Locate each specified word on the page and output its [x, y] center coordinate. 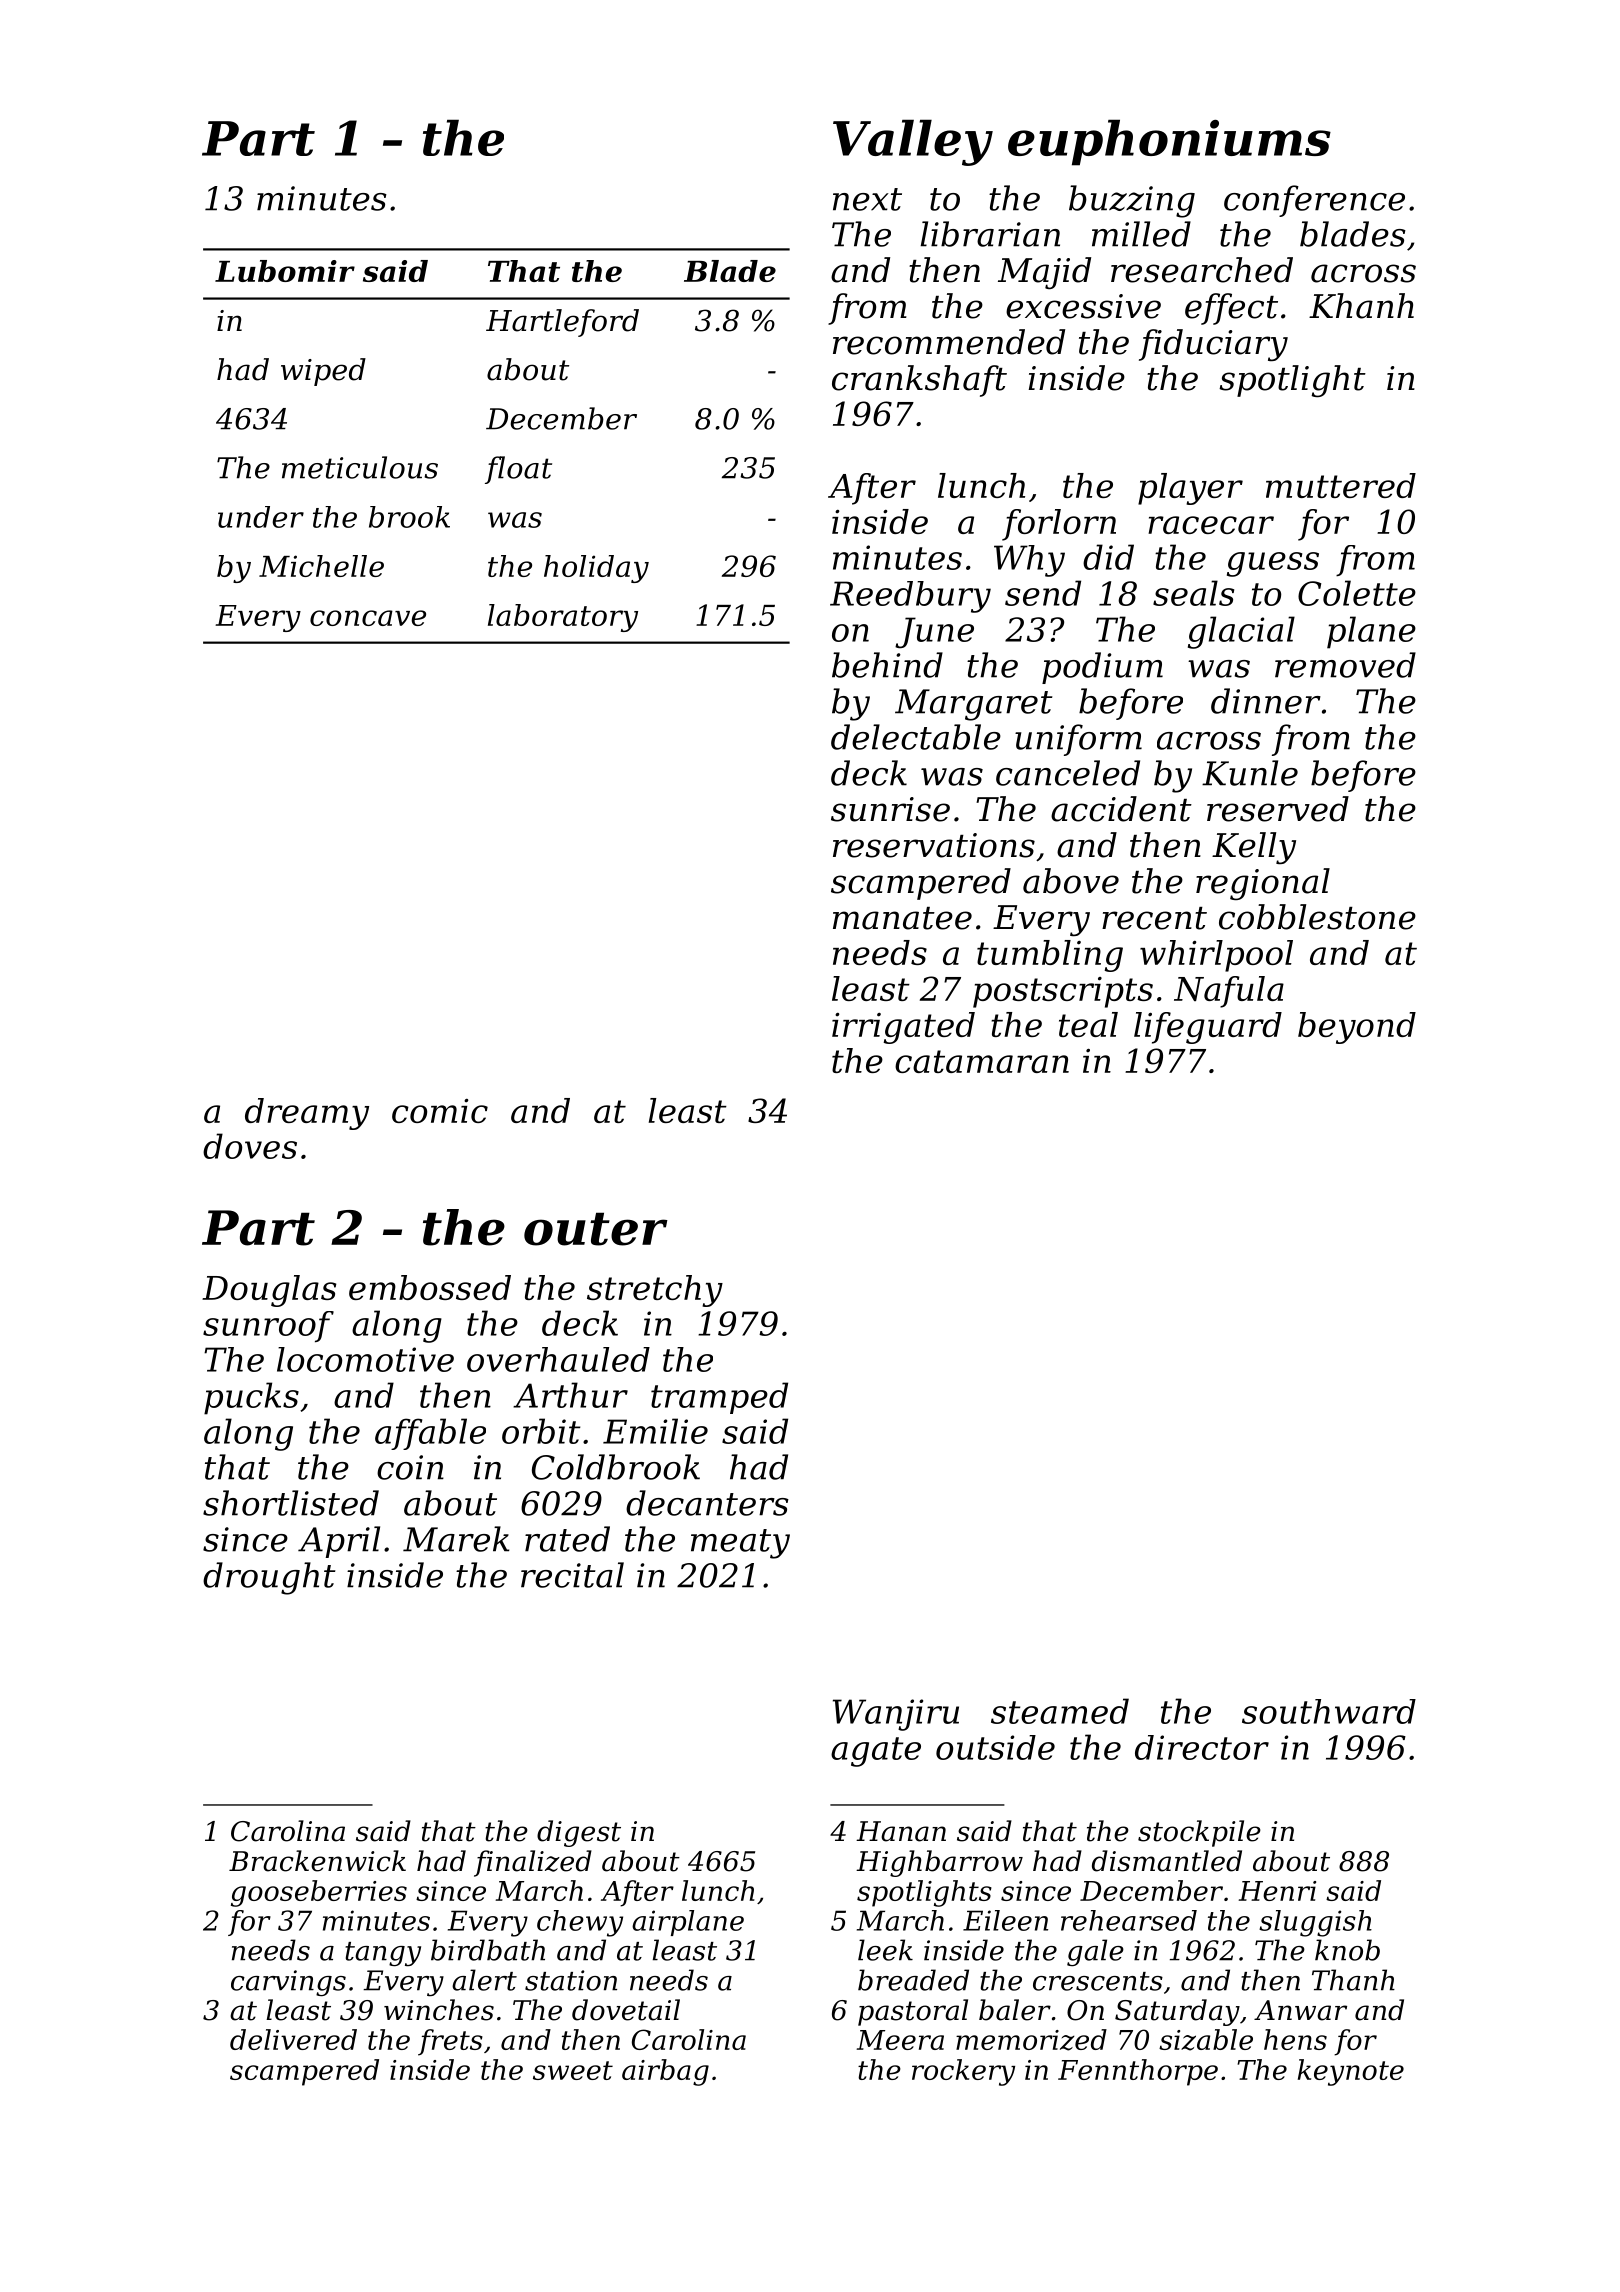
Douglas [269, 1291]
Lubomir [285, 271]
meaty [740, 1544]
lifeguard [1208, 1028]
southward [1329, 1711]
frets [450, 2042]
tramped [719, 1398]
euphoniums [1169, 142]
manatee [902, 918]
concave [368, 618]
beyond [1357, 1028]
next [867, 199]
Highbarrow [939, 1863]
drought [269, 1578]
